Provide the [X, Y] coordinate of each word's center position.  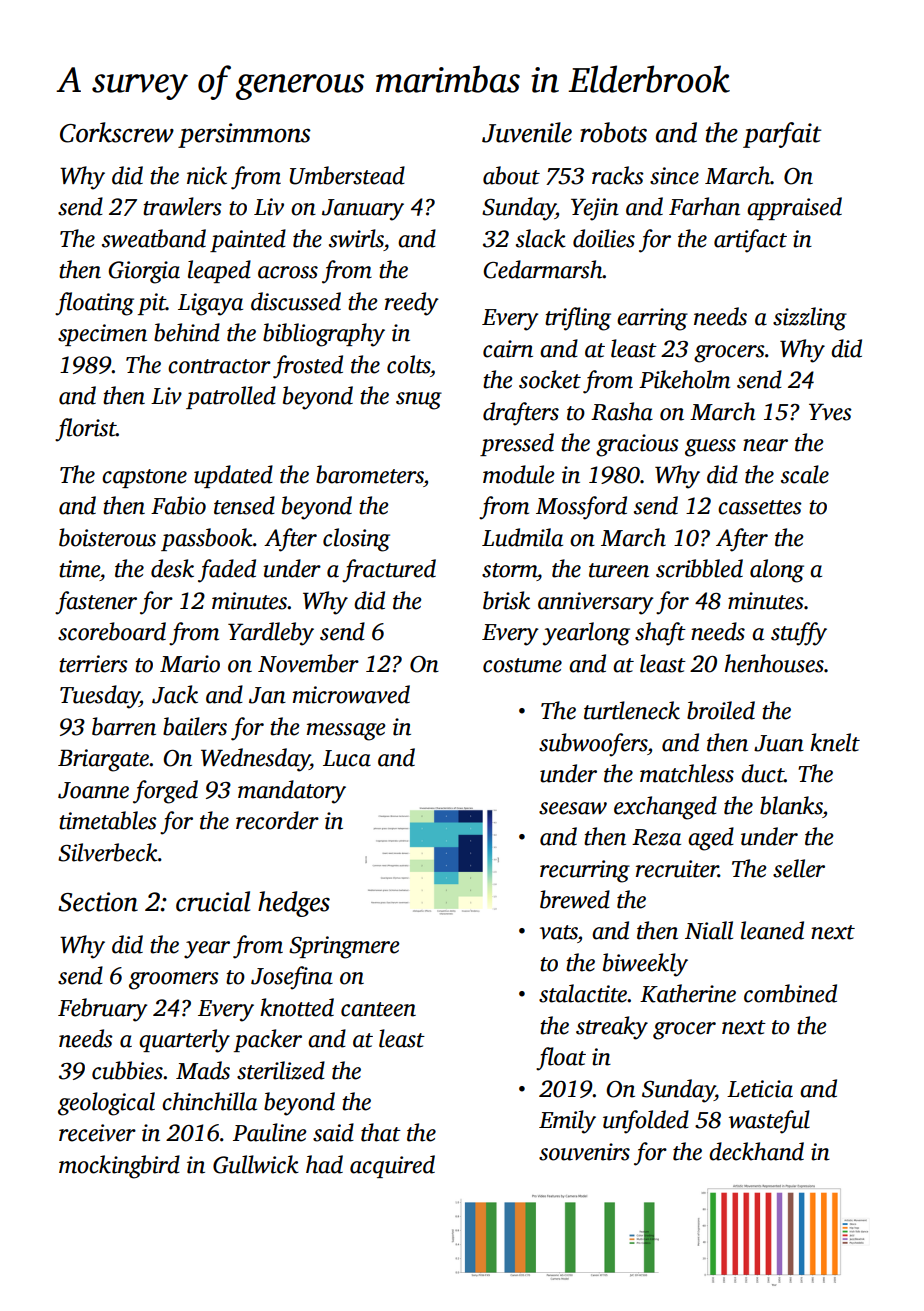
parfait [782, 135]
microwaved [351, 694]
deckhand [756, 1151]
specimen [102, 335]
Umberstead [347, 175]
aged [711, 839]
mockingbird [119, 1167]
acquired [392, 1166]
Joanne [93, 790]
